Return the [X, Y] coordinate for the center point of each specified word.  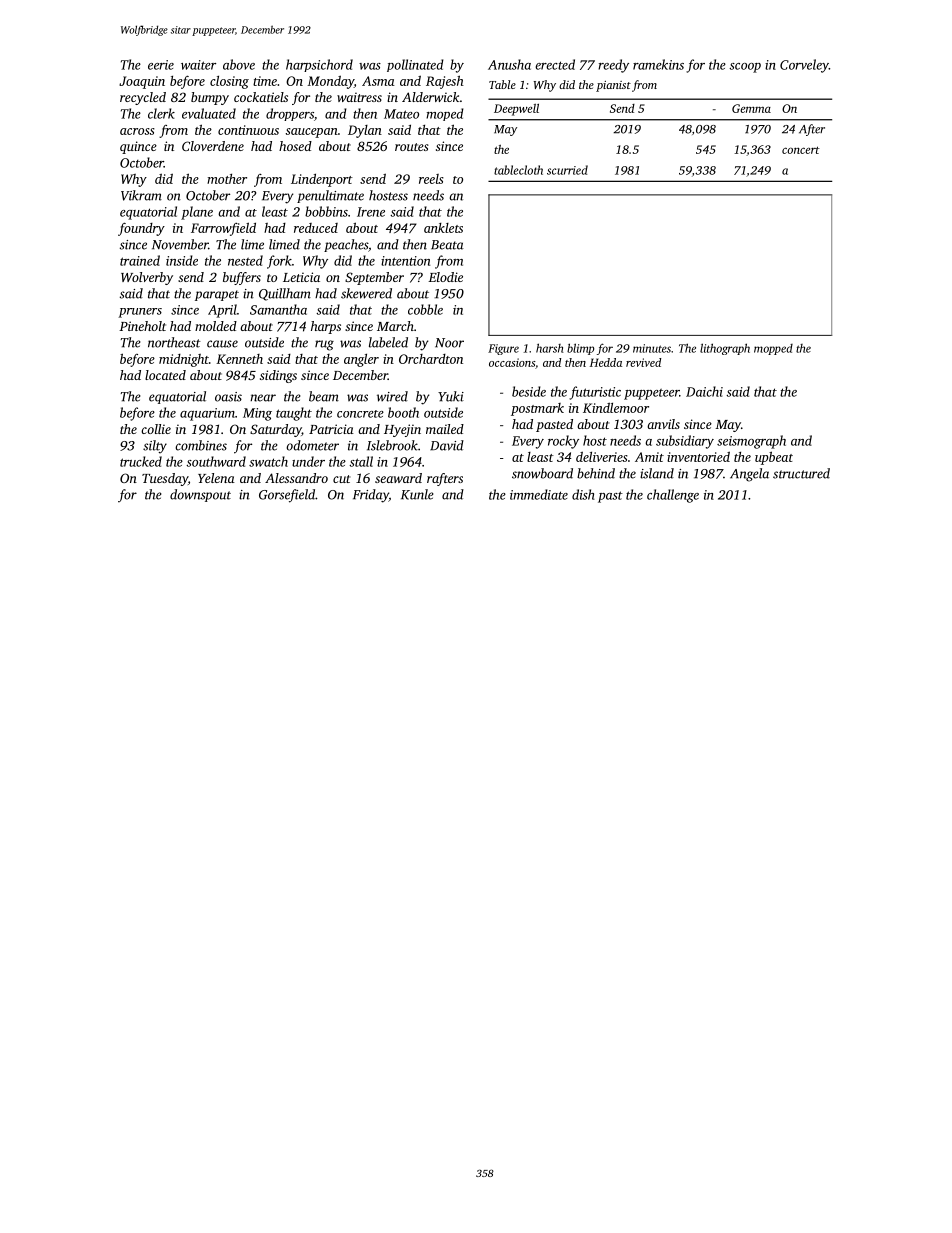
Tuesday [165, 479]
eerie [161, 65]
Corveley [804, 66]
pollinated [415, 65]
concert [801, 150]
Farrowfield [223, 229]
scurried [567, 170]
